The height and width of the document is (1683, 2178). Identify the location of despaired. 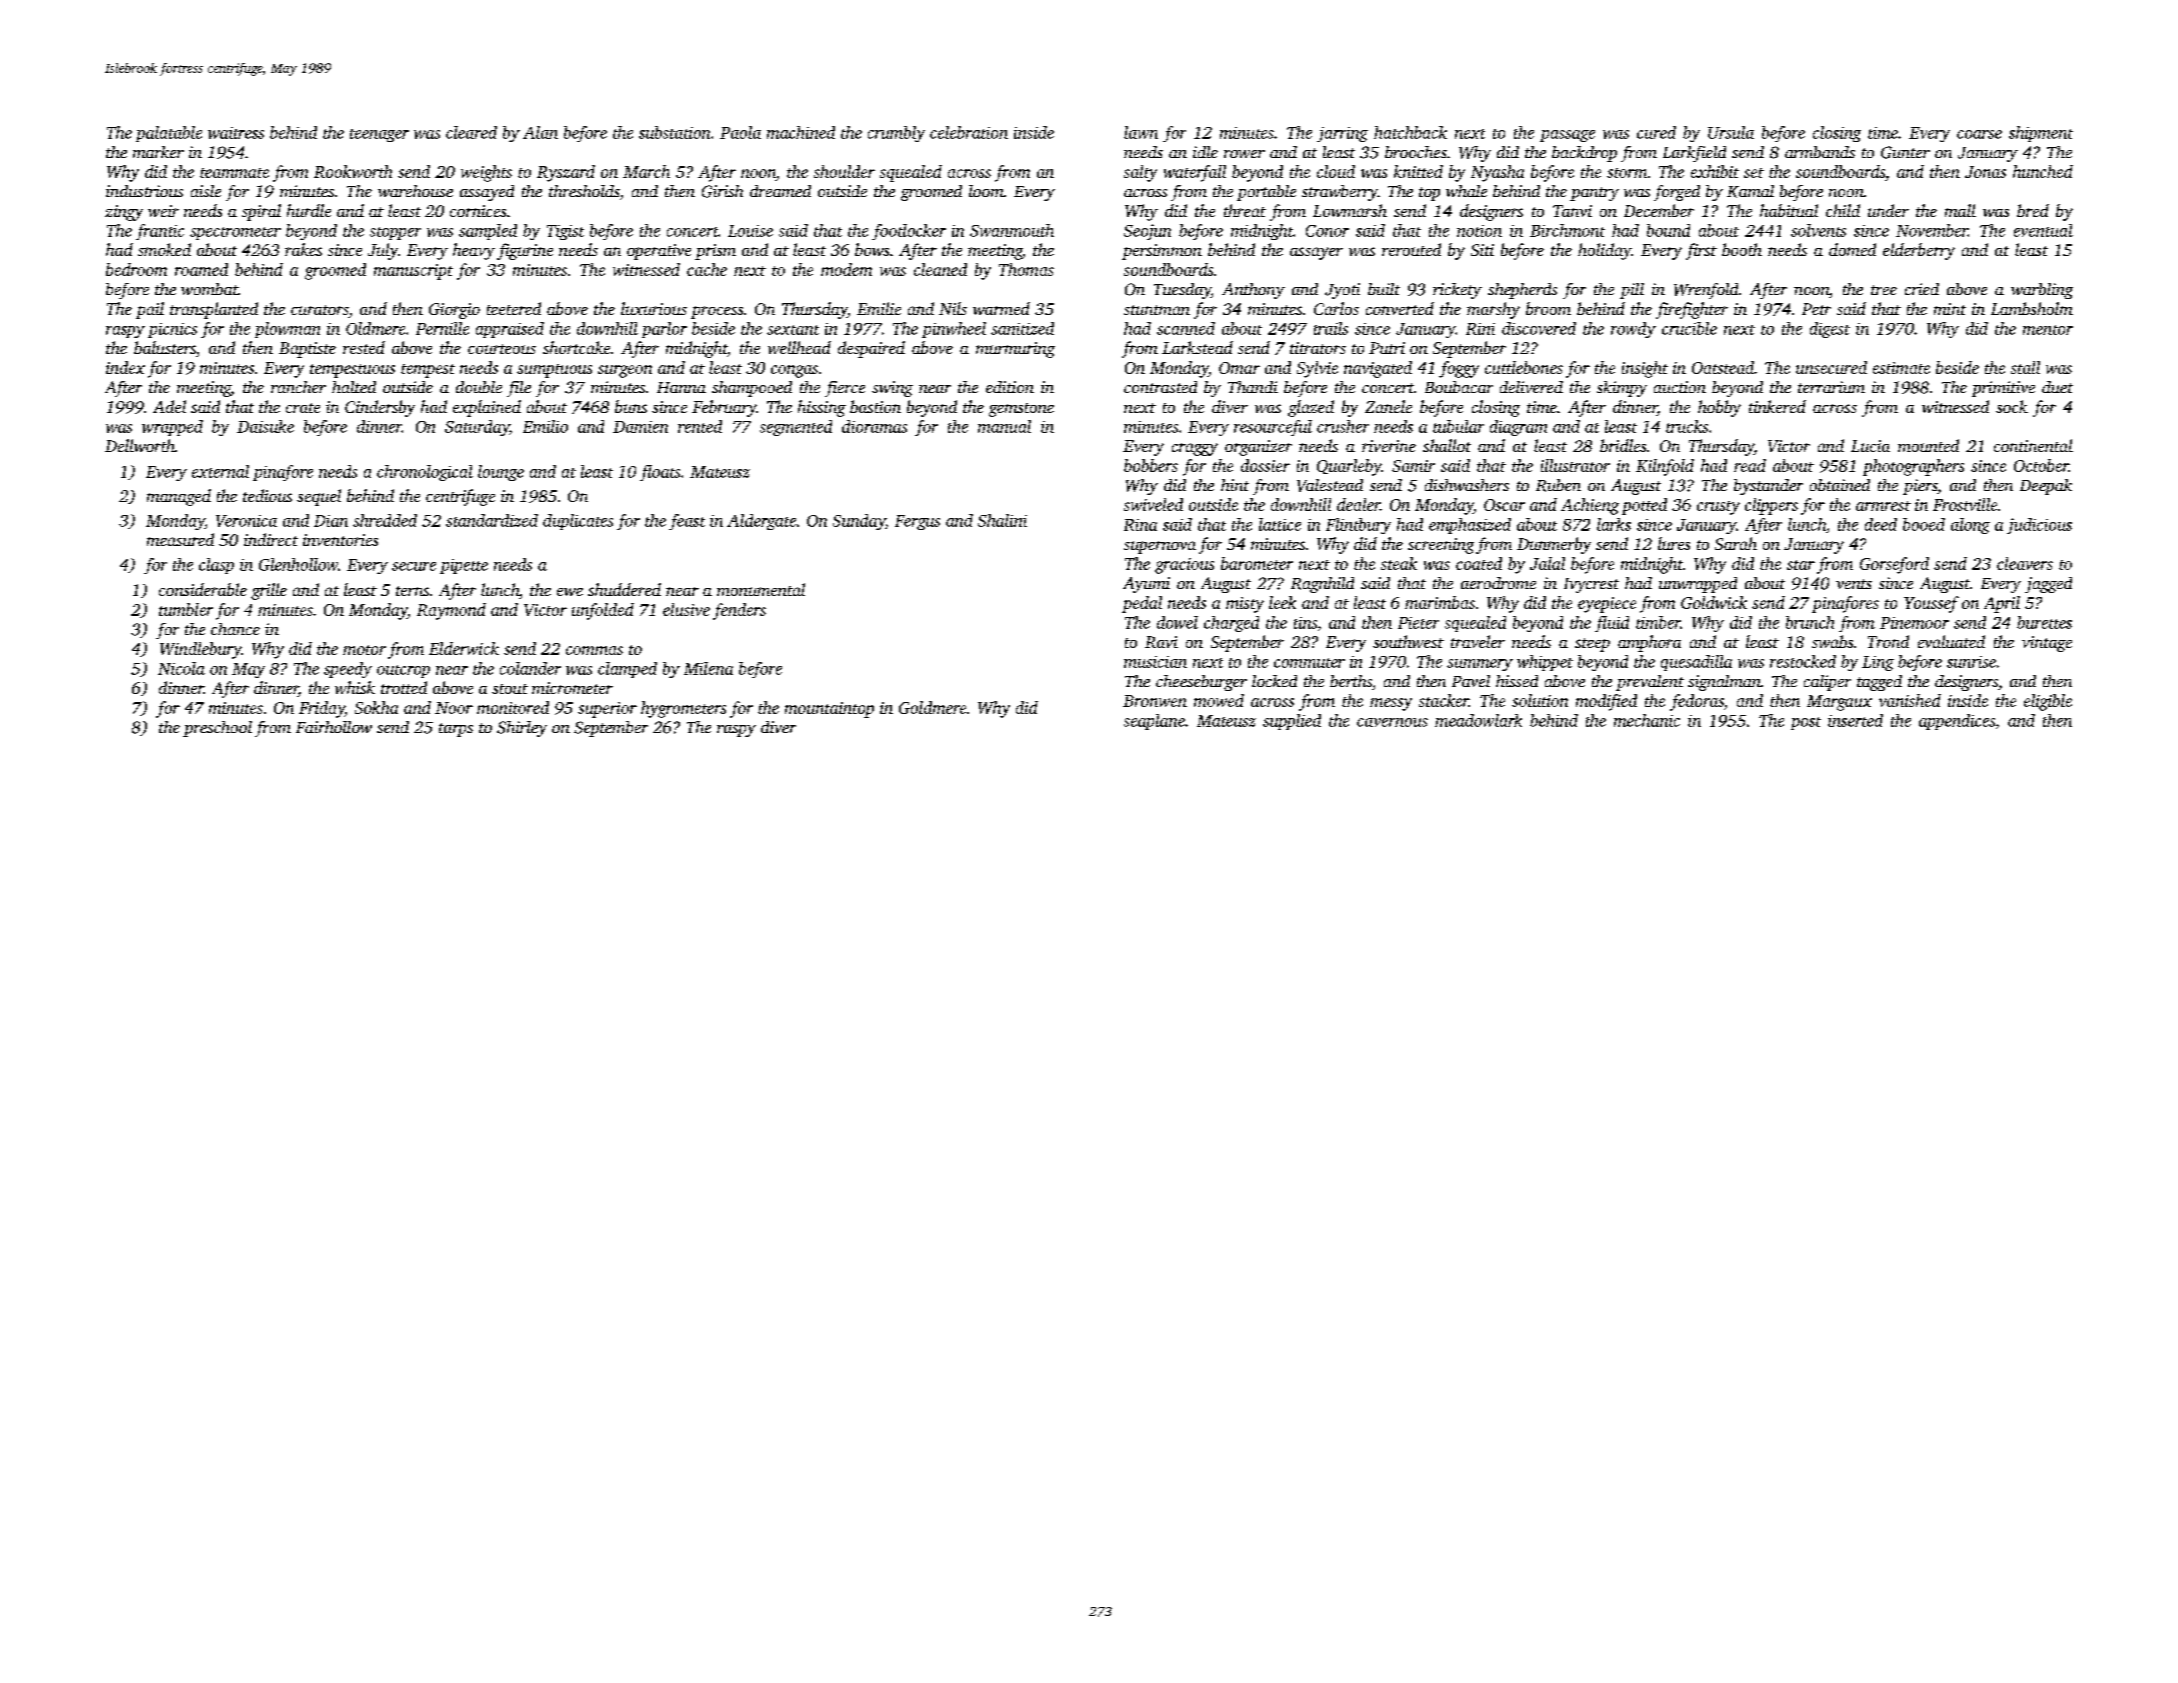
(871, 349).
